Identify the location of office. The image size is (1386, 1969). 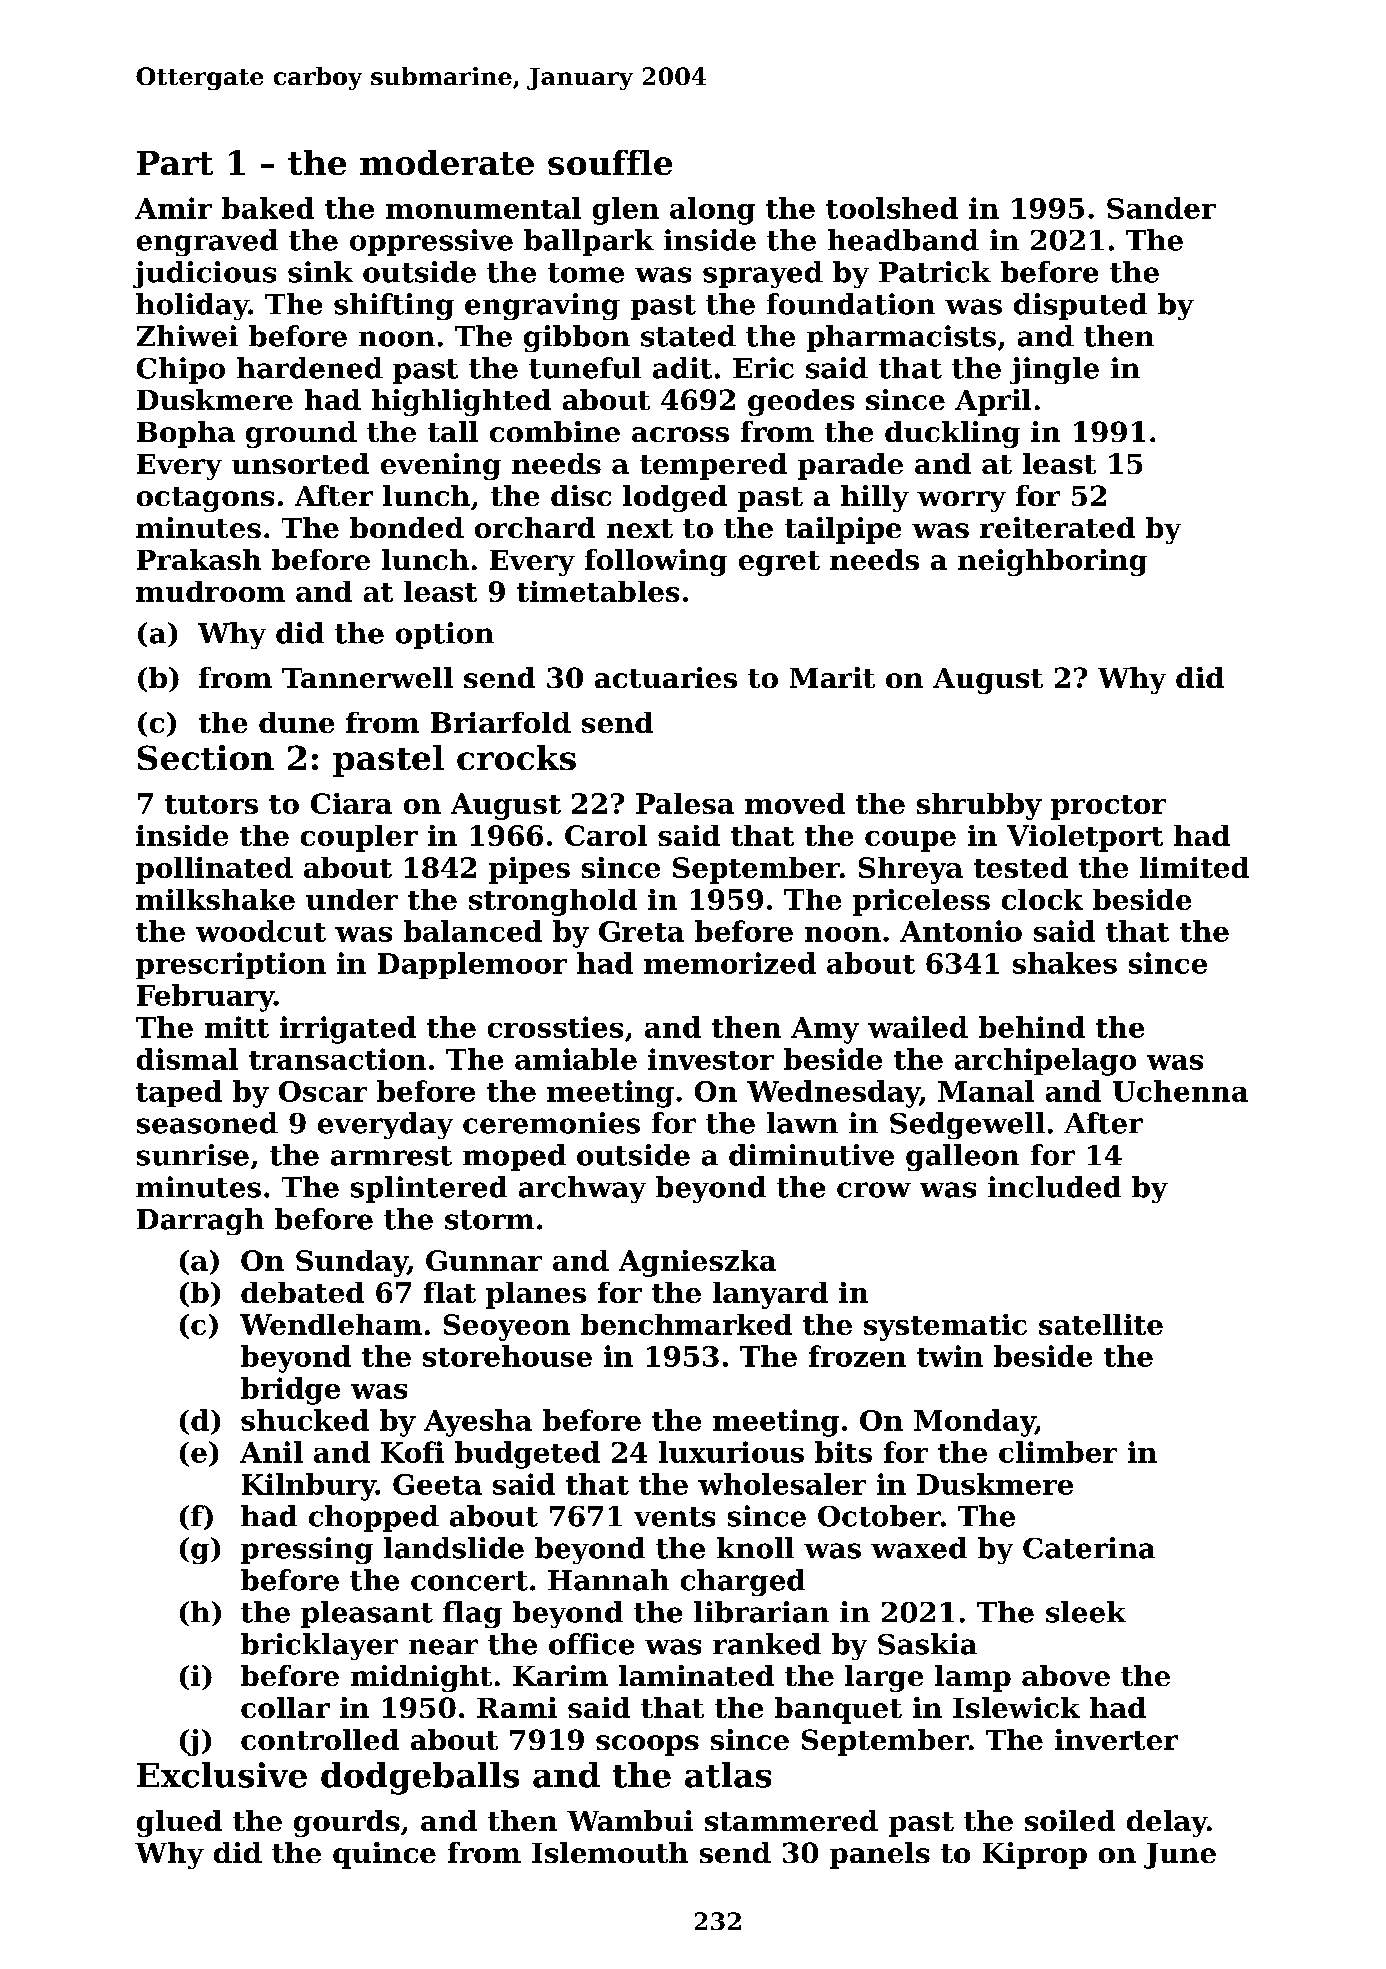
(591, 1644).
